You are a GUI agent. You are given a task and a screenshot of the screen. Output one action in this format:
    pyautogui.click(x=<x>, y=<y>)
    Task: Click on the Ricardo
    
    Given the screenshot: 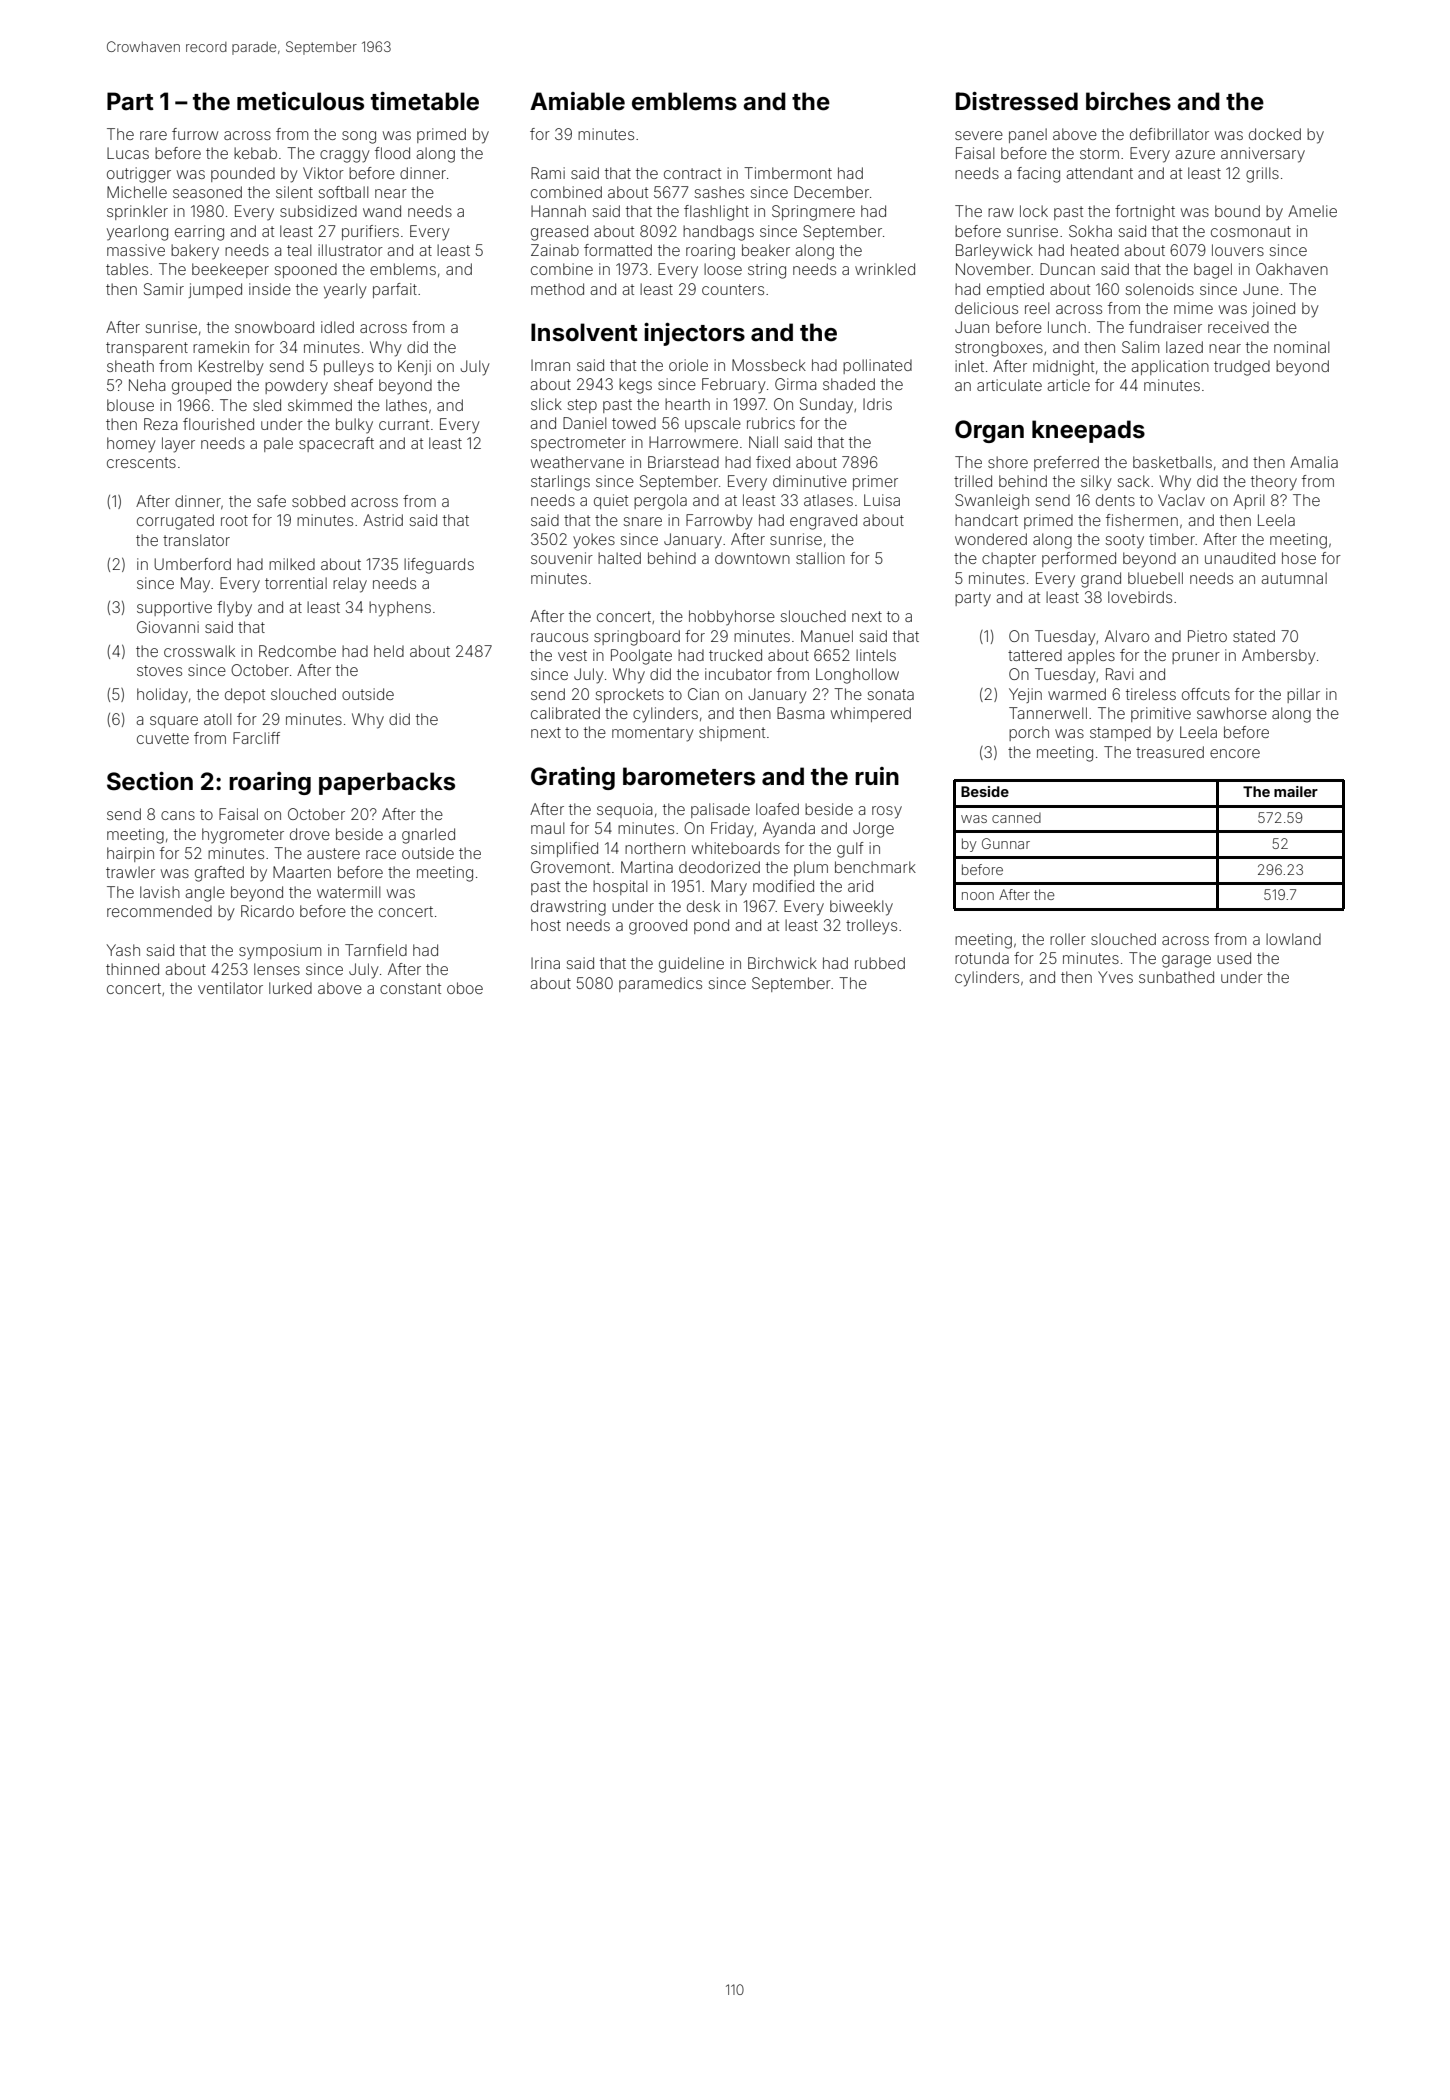 What is the action you would take?
    pyautogui.click(x=267, y=911)
